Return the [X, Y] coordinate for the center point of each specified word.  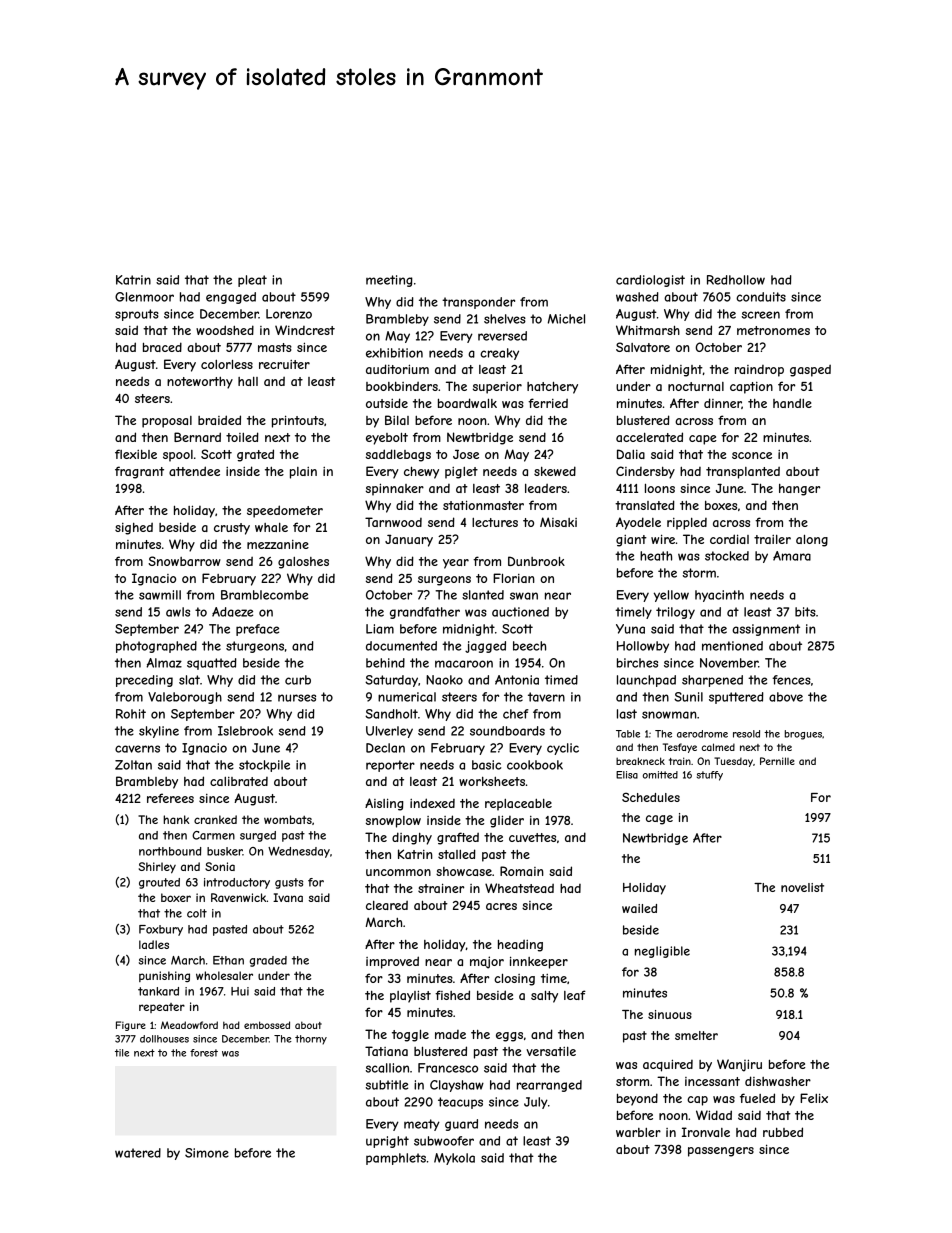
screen [761, 315]
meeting [389, 281]
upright [387, 1142]
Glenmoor [144, 297]
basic [486, 765]
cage [659, 820]
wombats [288, 819]
